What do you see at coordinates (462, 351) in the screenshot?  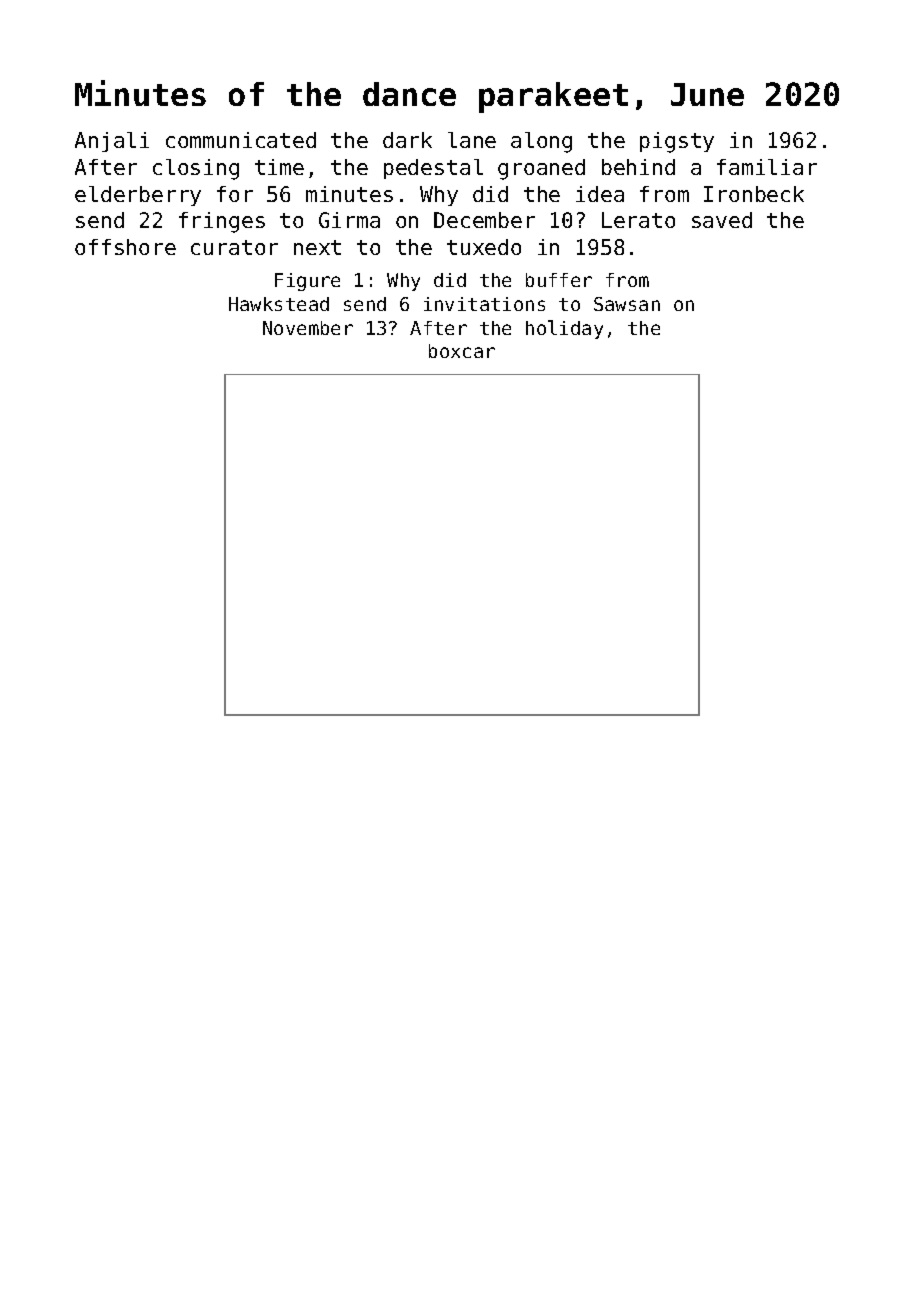 I see `boxcar` at bounding box center [462, 351].
